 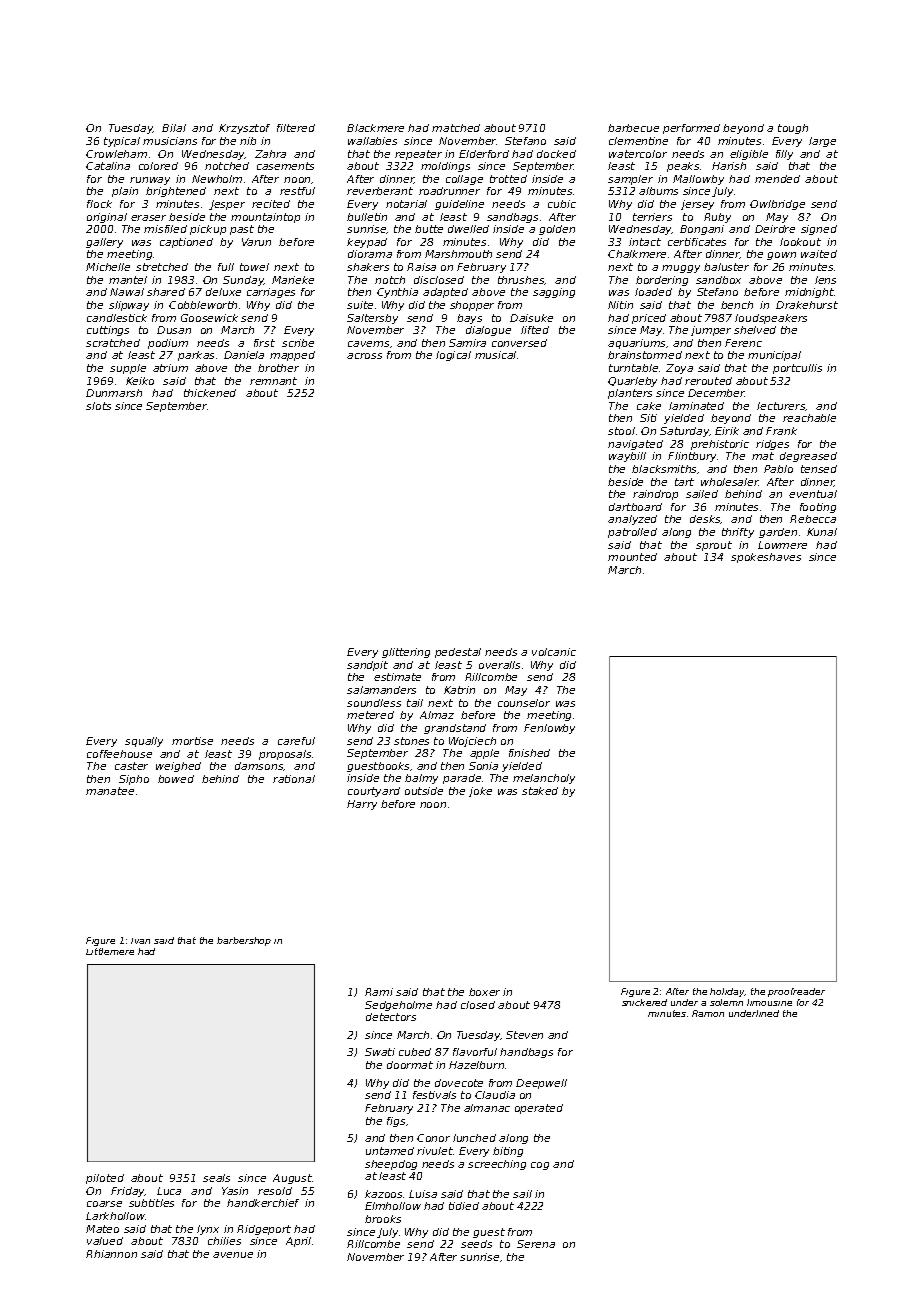 I want to click on sandbags, so click(x=512, y=218).
